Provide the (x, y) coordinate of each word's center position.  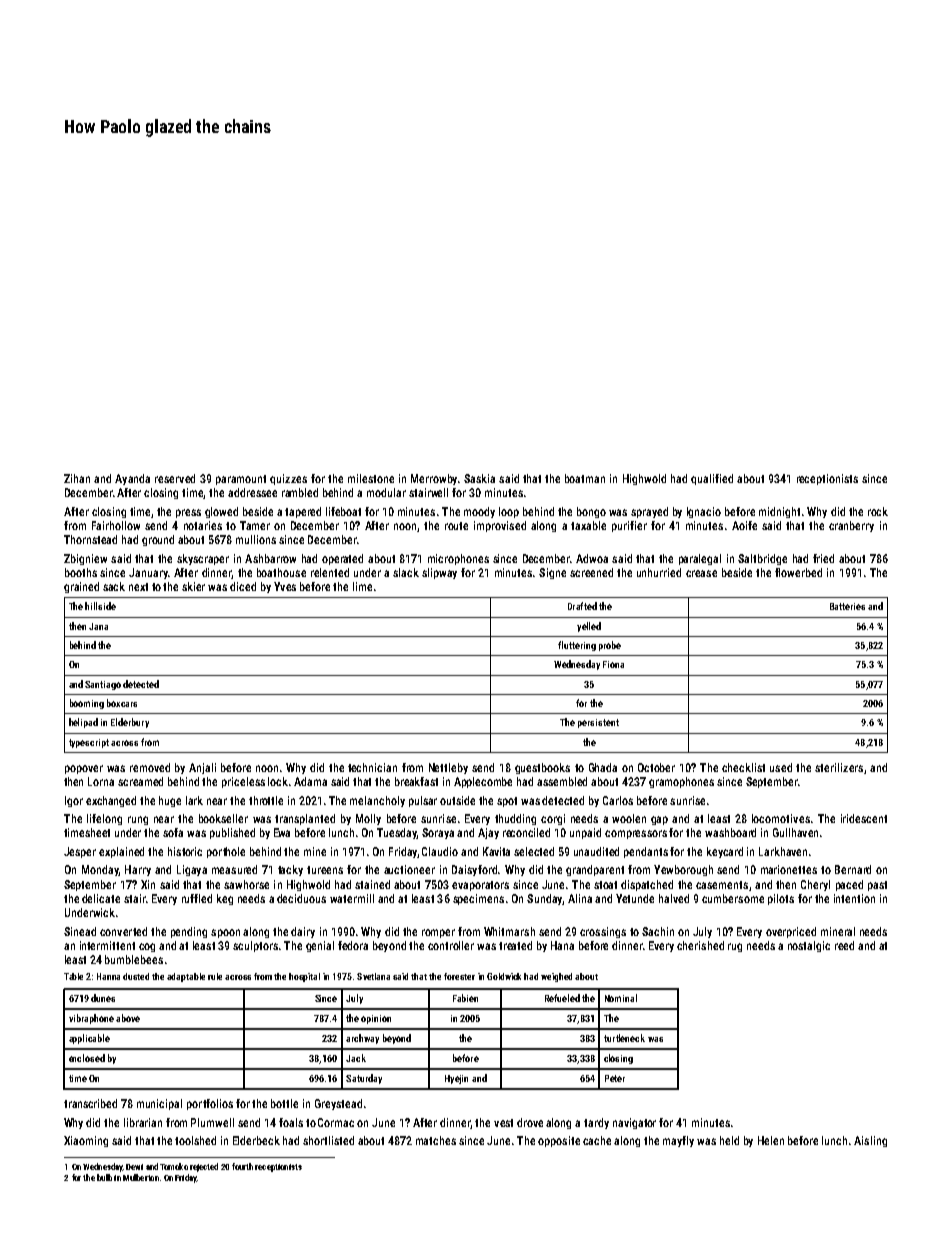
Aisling (870, 1141)
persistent (598, 723)
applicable (89, 1039)
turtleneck (624, 1038)
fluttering (577, 646)
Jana (98, 626)
